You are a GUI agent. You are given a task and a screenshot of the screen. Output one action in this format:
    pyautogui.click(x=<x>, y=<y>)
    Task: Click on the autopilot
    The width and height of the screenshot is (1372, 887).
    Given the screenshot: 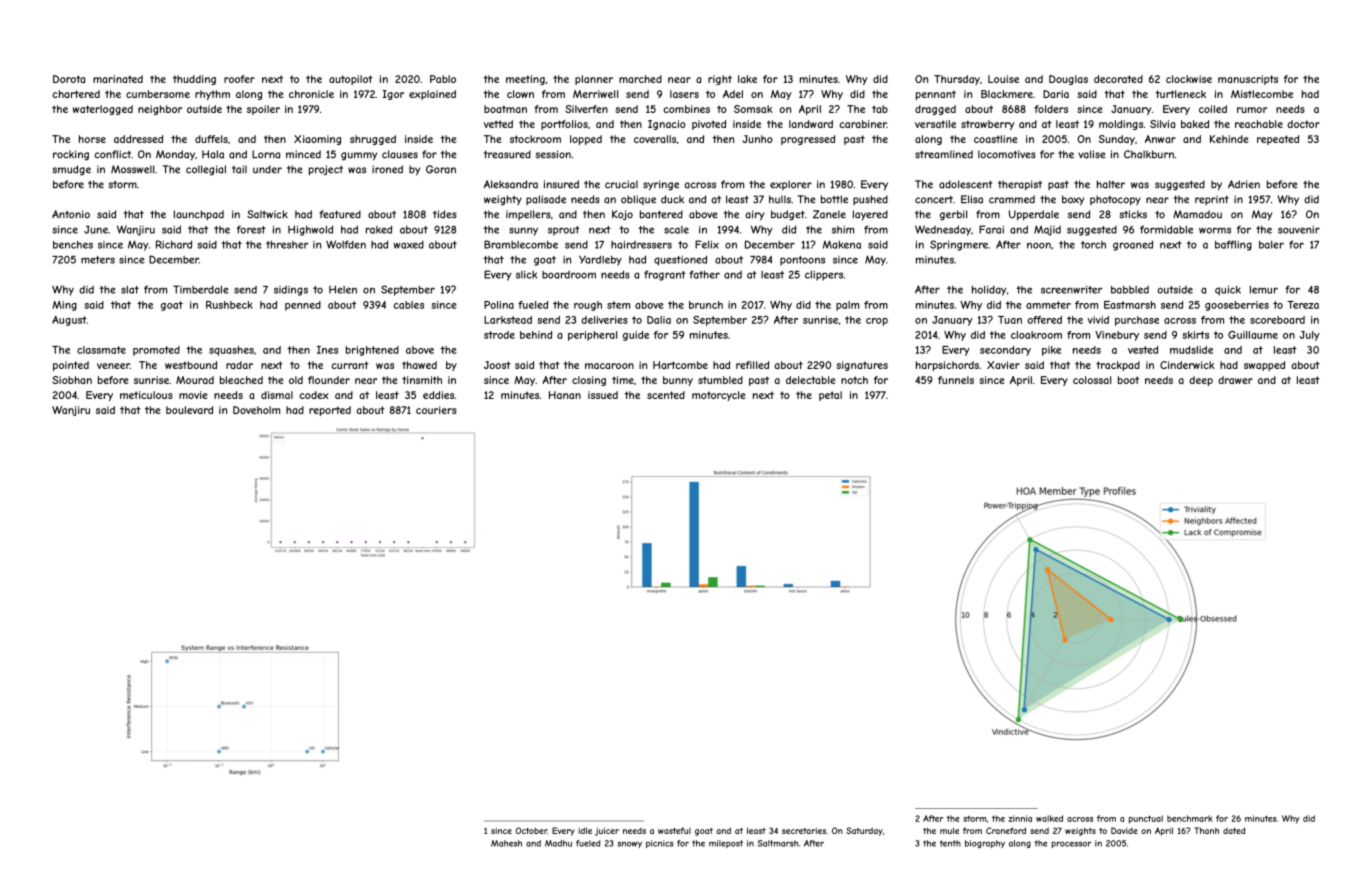 What is the action you would take?
    pyautogui.click(x=351, y=80)
